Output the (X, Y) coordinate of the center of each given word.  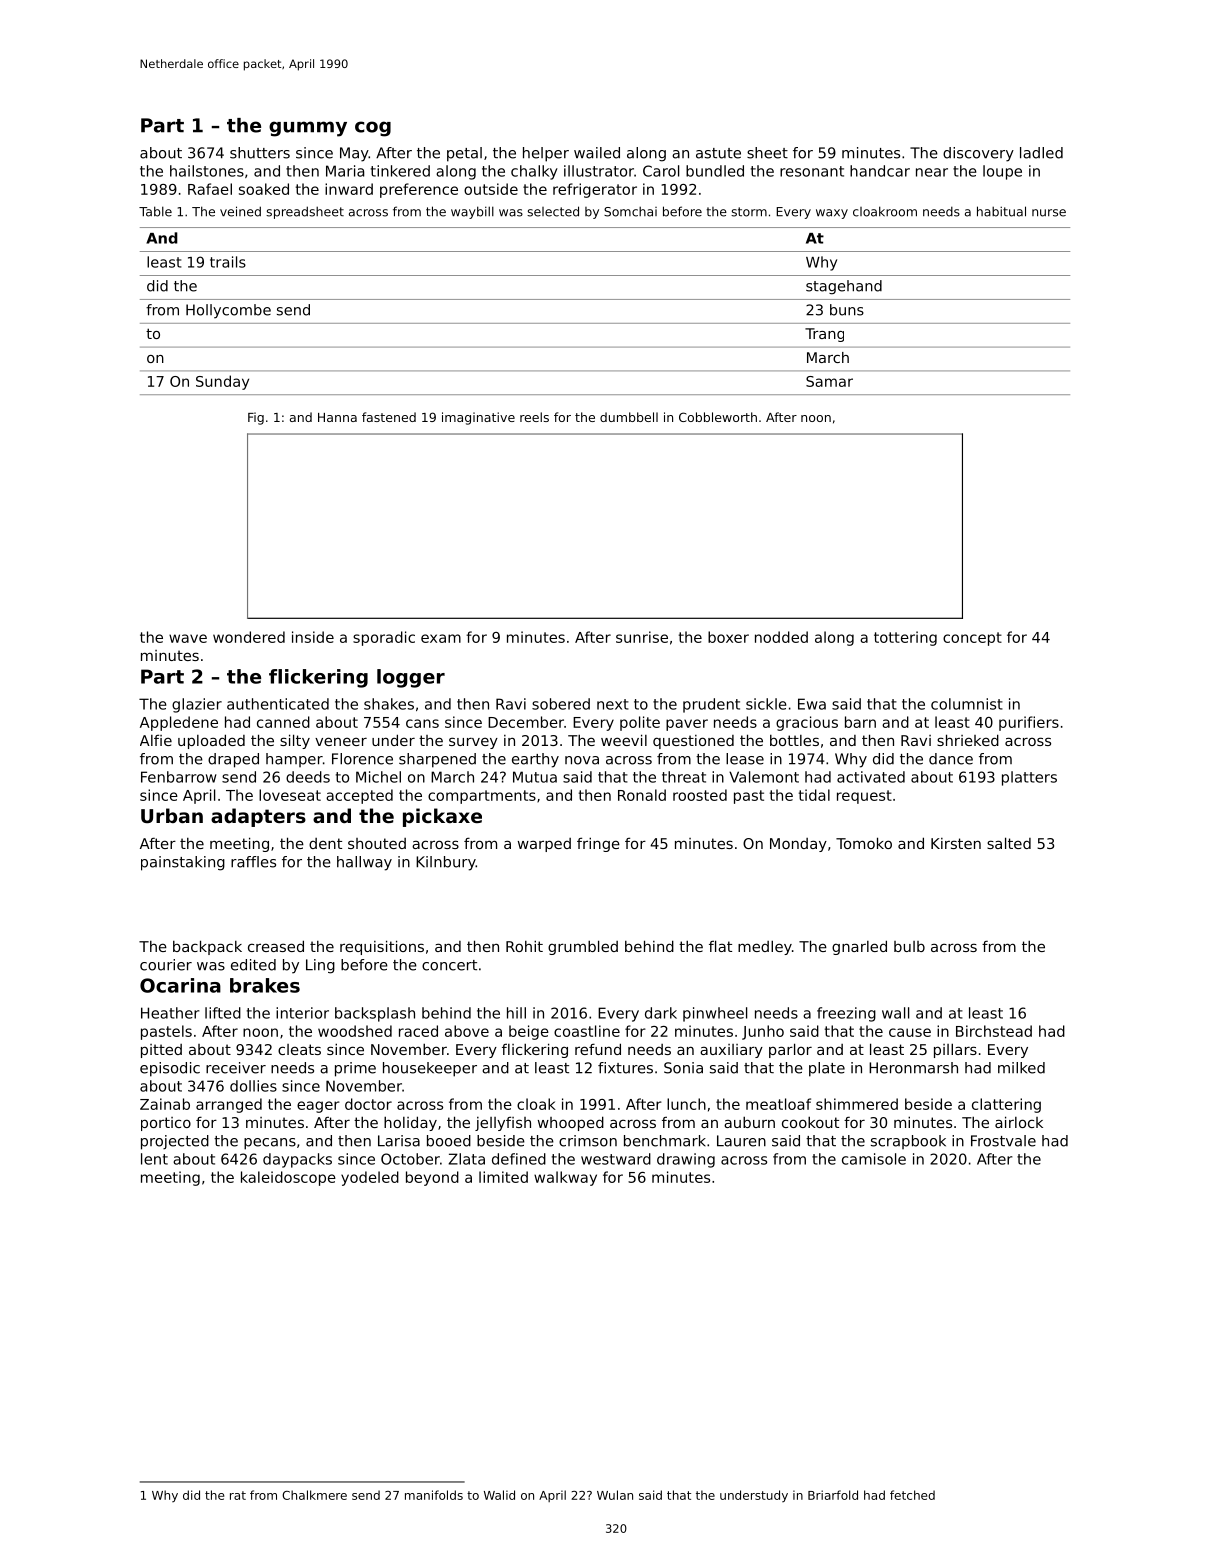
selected (553, 211)
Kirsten (956, 843)
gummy (308, 129)
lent (154, 1159)
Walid (499, 1495)
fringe (598, 844)
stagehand (844, 287)
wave (188, 638)
